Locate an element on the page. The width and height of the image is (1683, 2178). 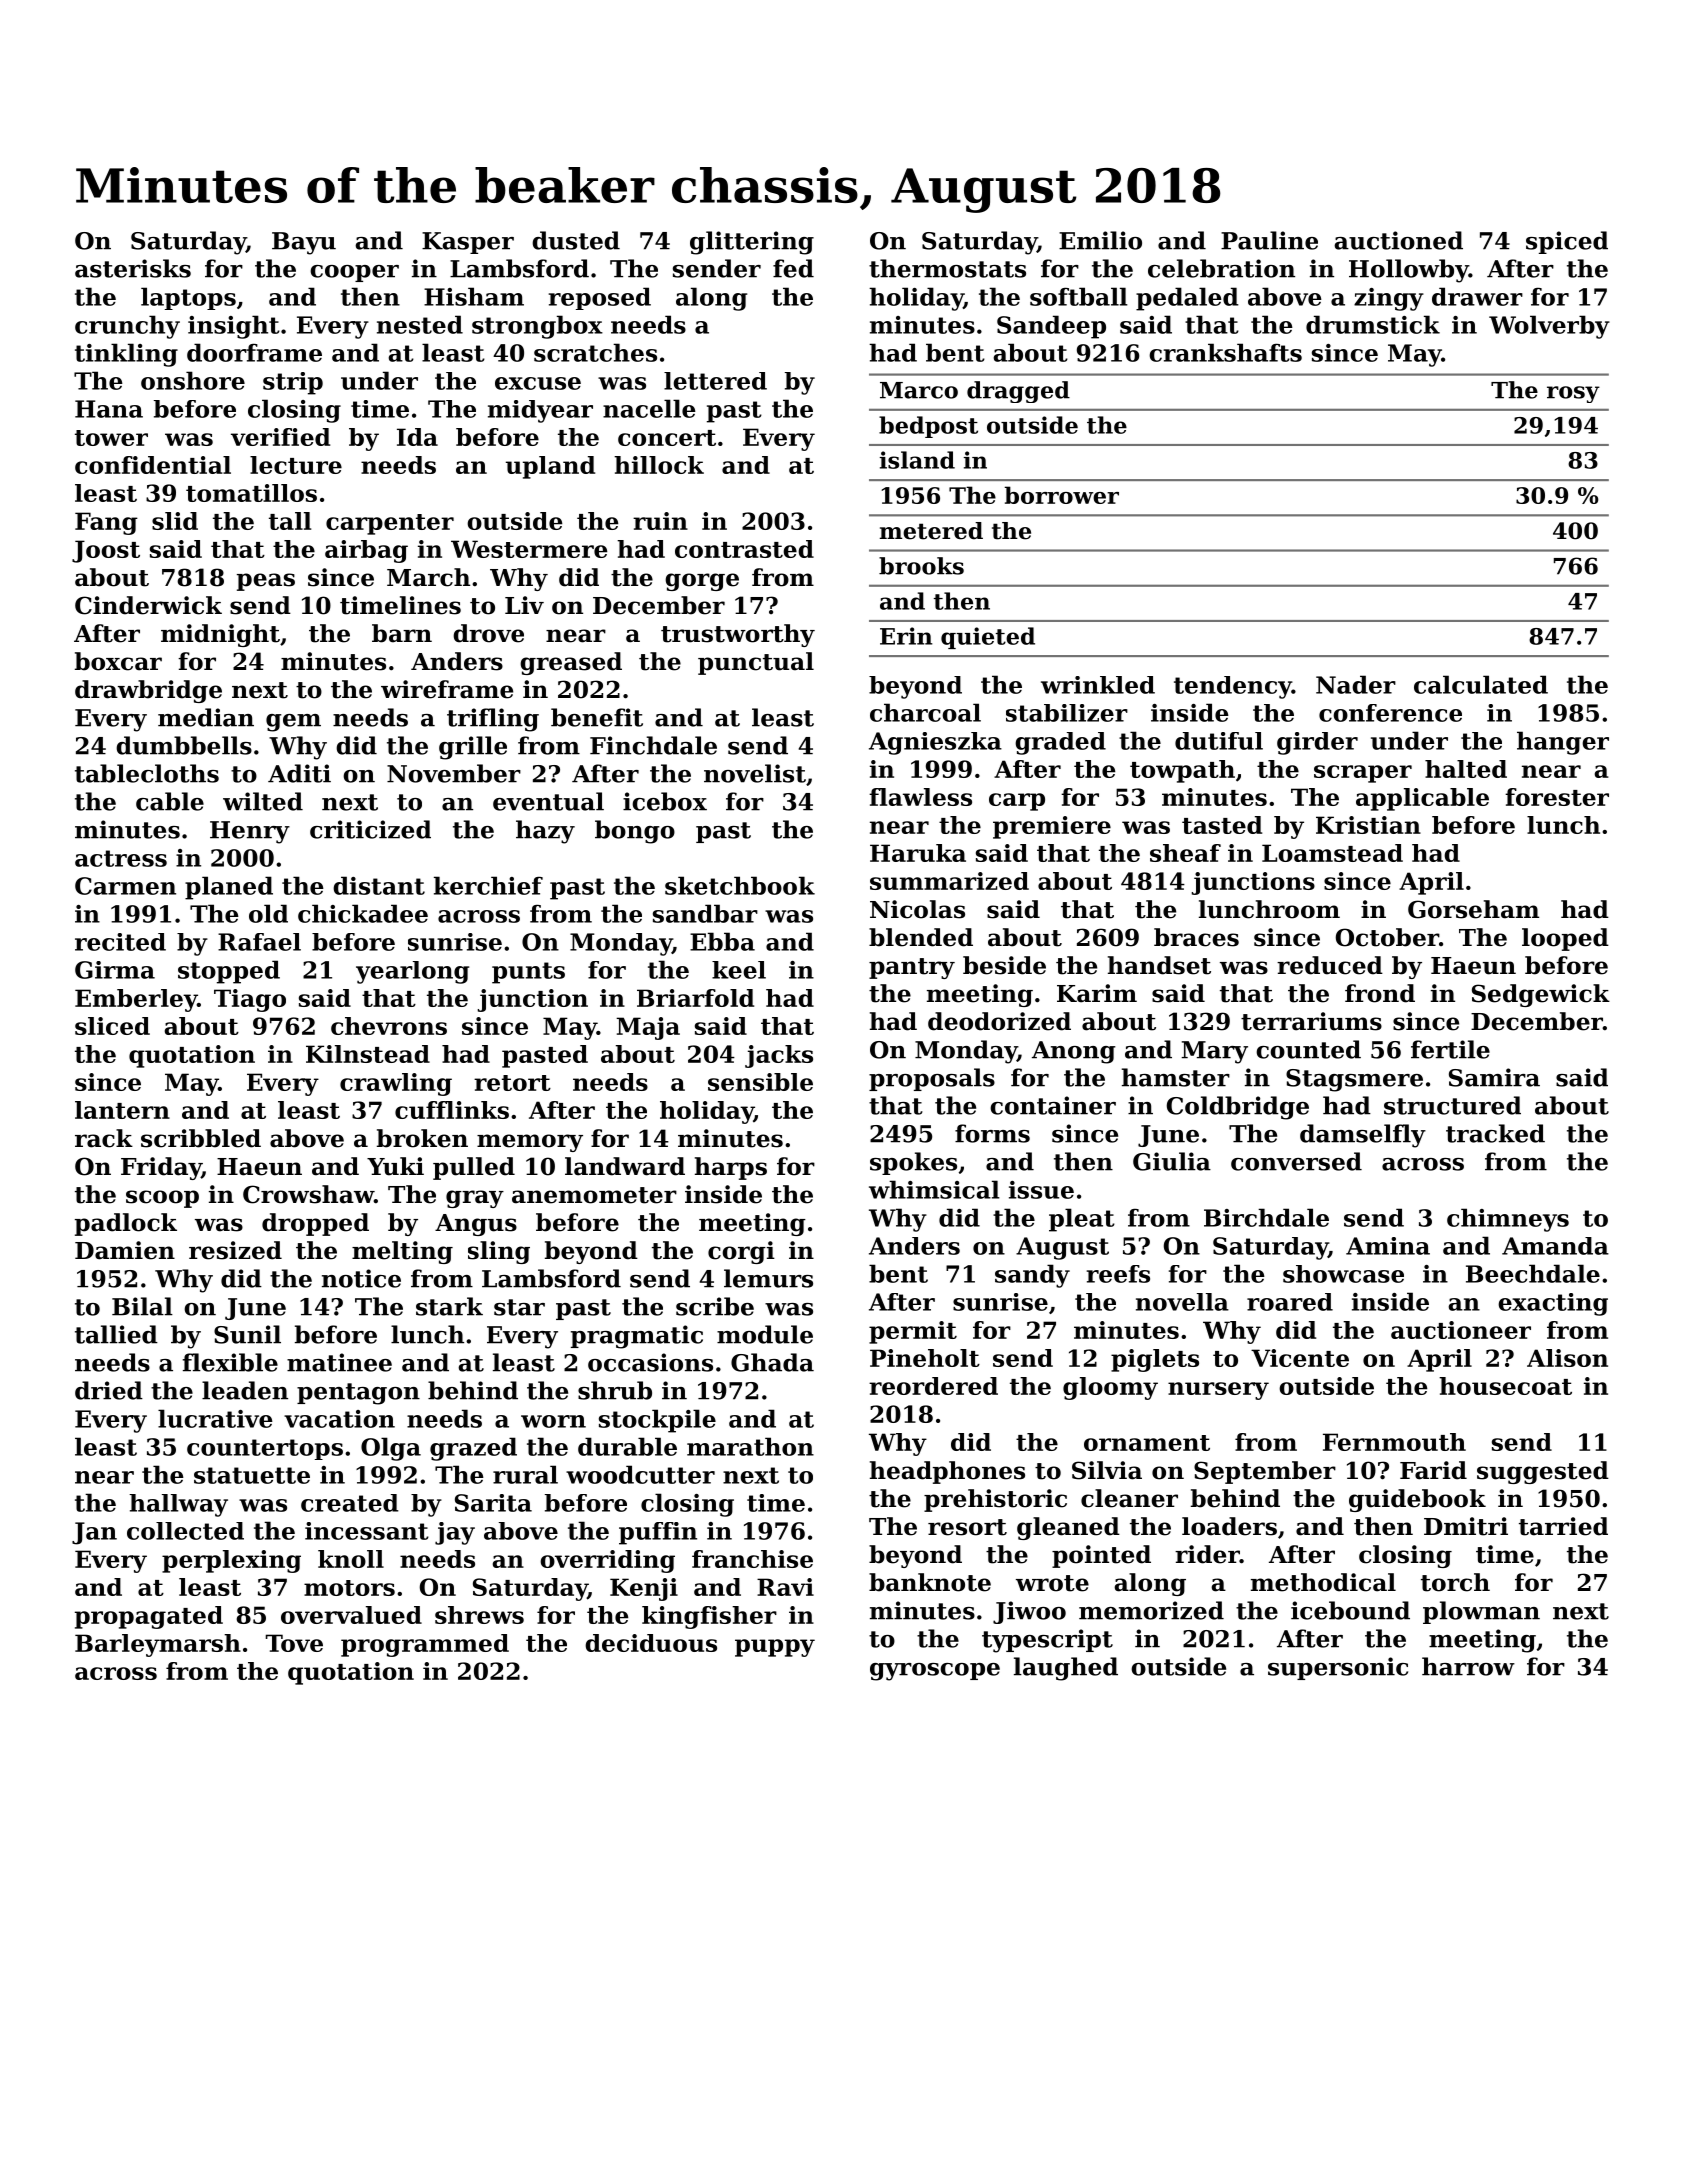
softball is located at coordinates (1079, 296).
